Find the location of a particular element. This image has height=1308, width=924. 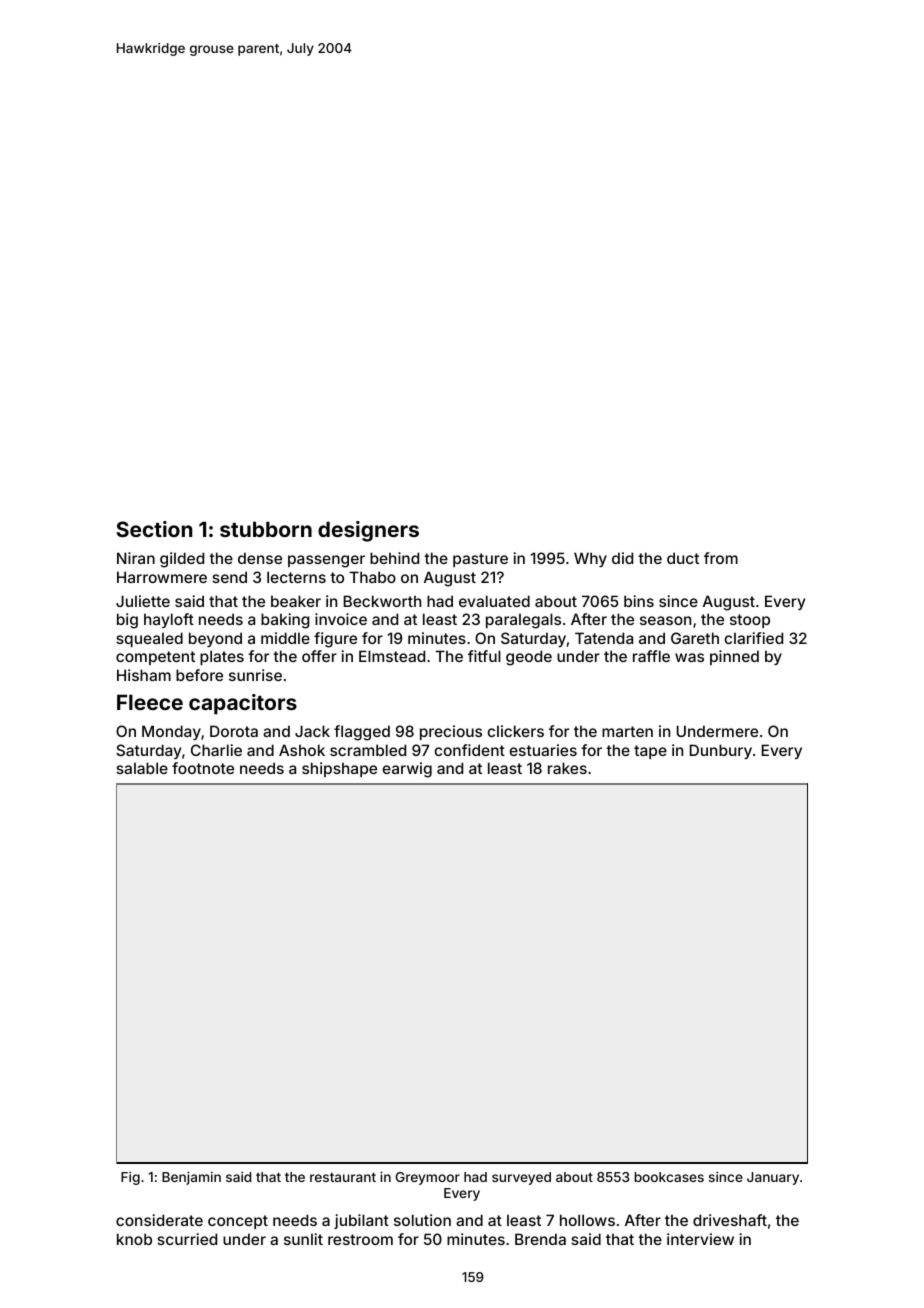

footnote is located at coordinates (203, 768).
